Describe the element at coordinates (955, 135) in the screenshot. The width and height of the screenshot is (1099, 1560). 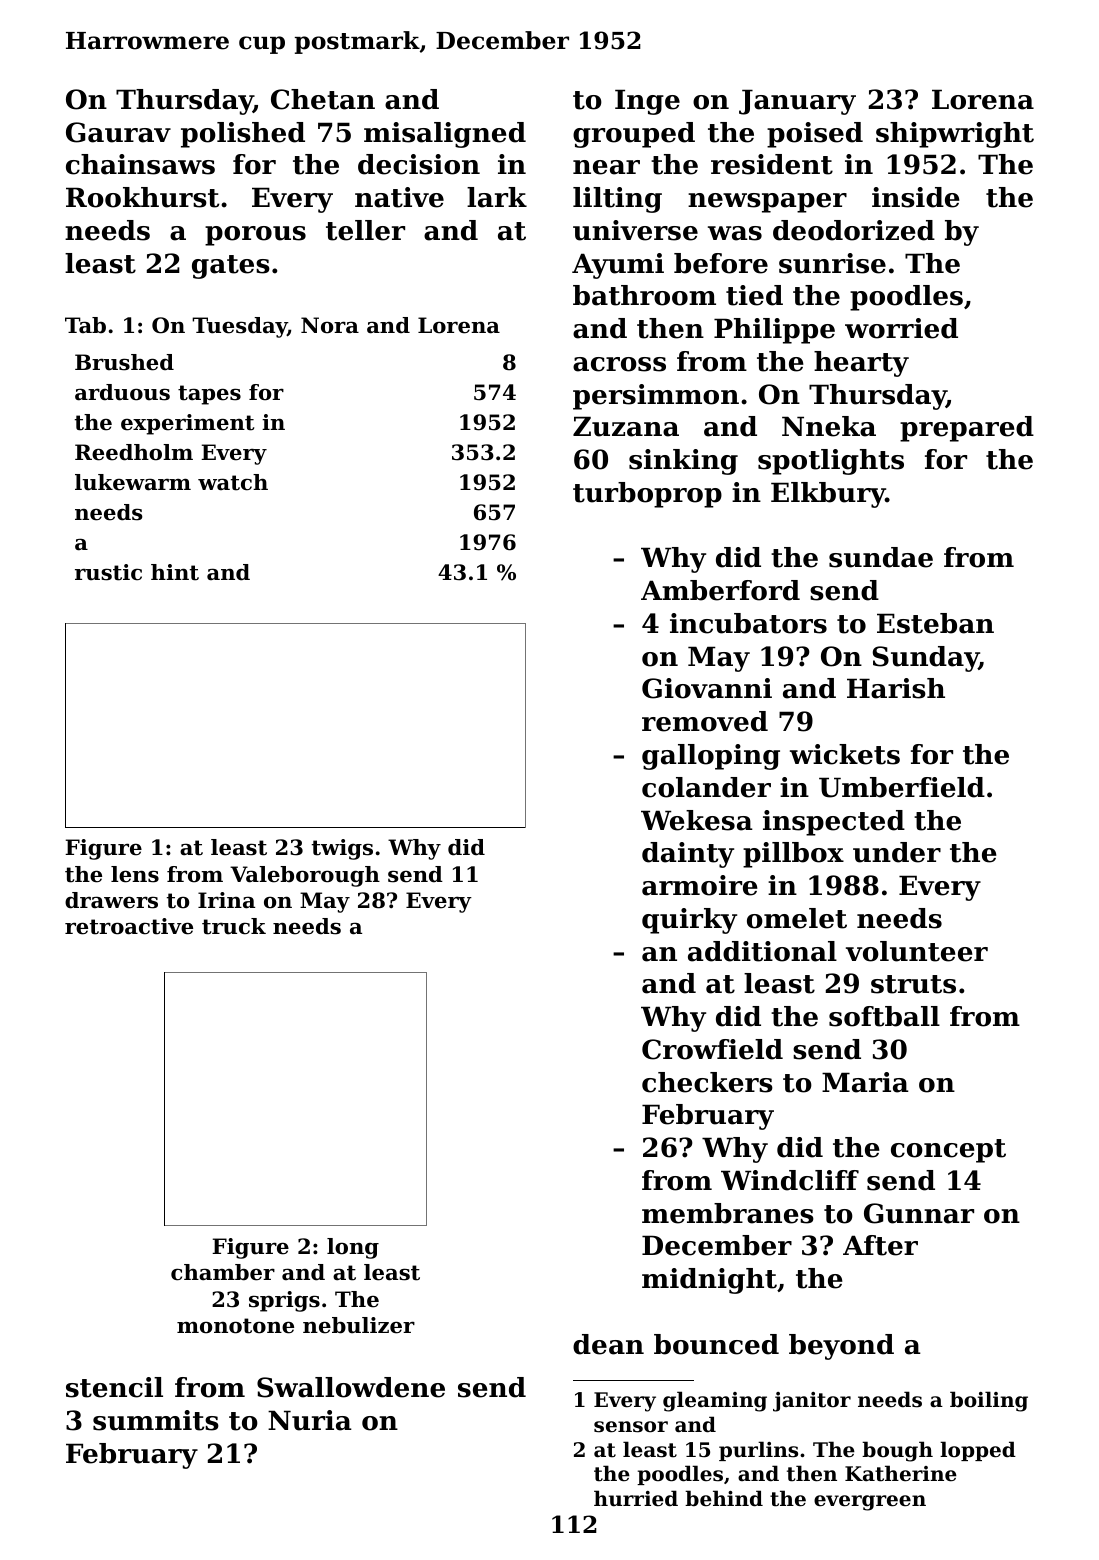
I see `shipwright` at that location.
